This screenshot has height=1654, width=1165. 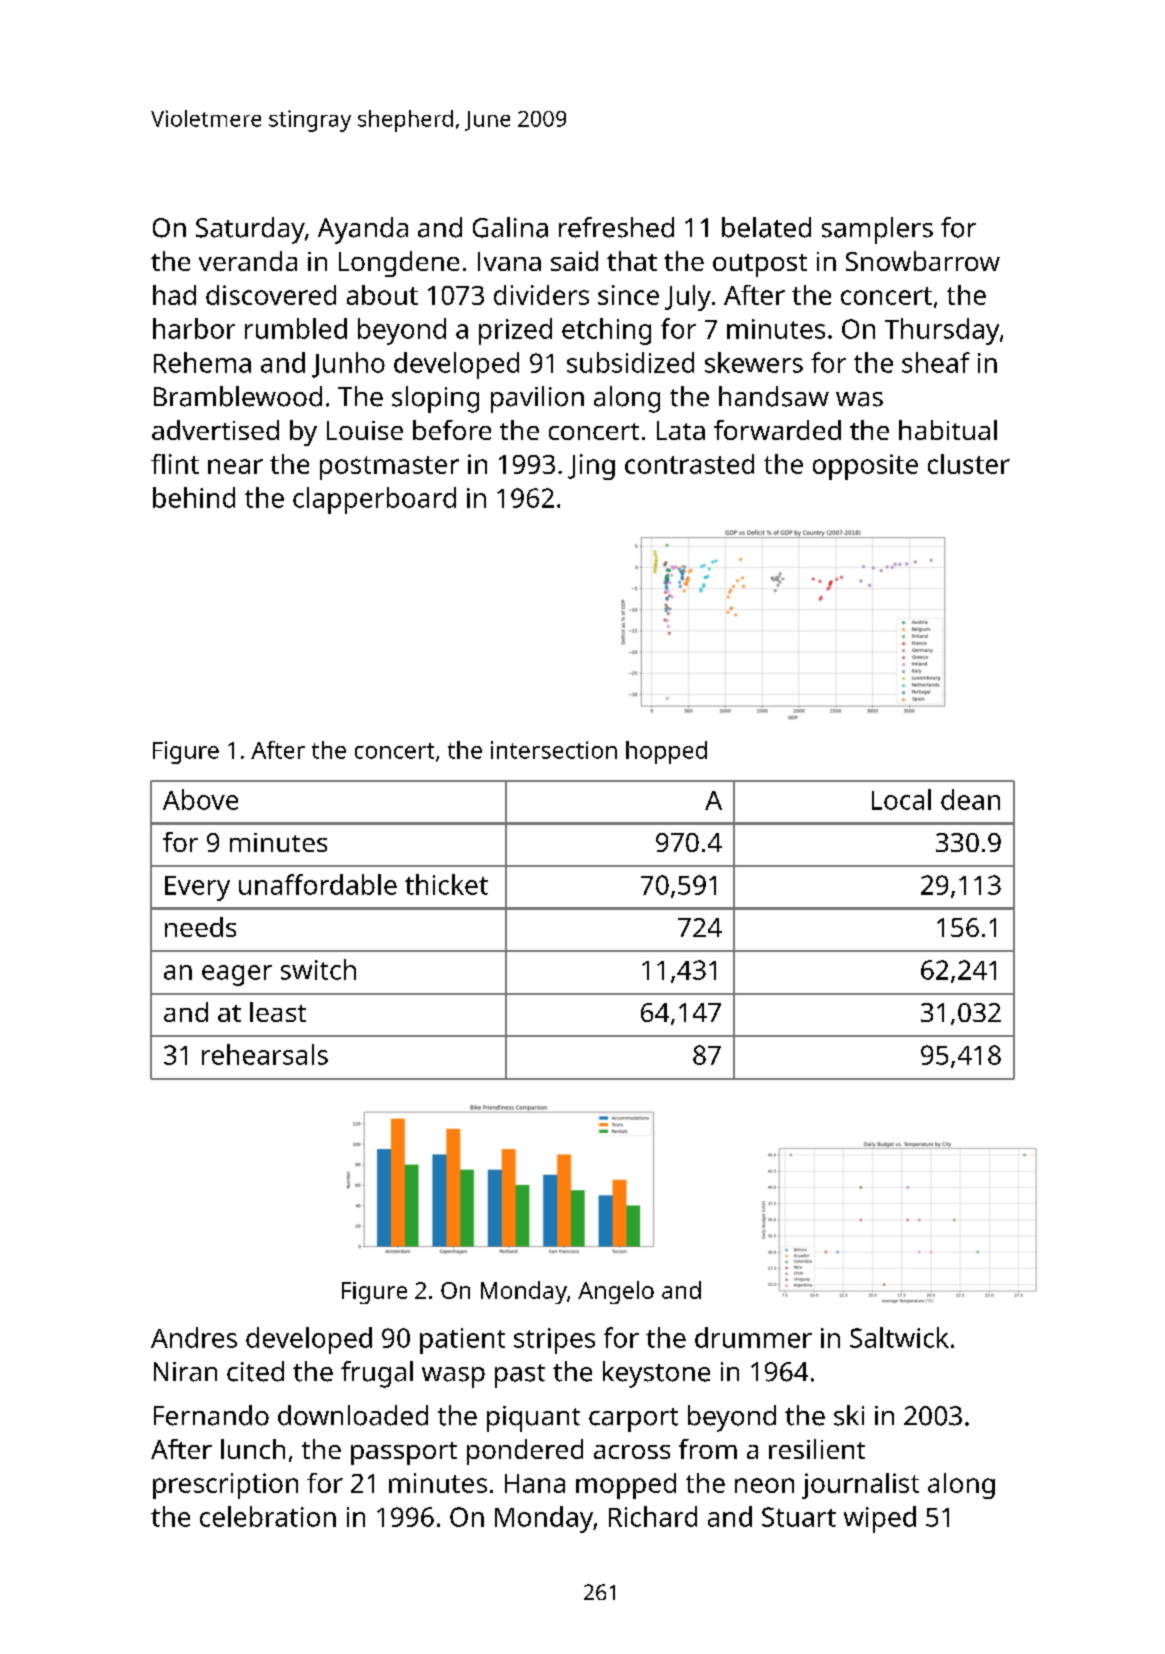 What do you see at coordinates (225, 1486) in the screenshot?
I see `prescription` at bounding box center [225, 1486].
